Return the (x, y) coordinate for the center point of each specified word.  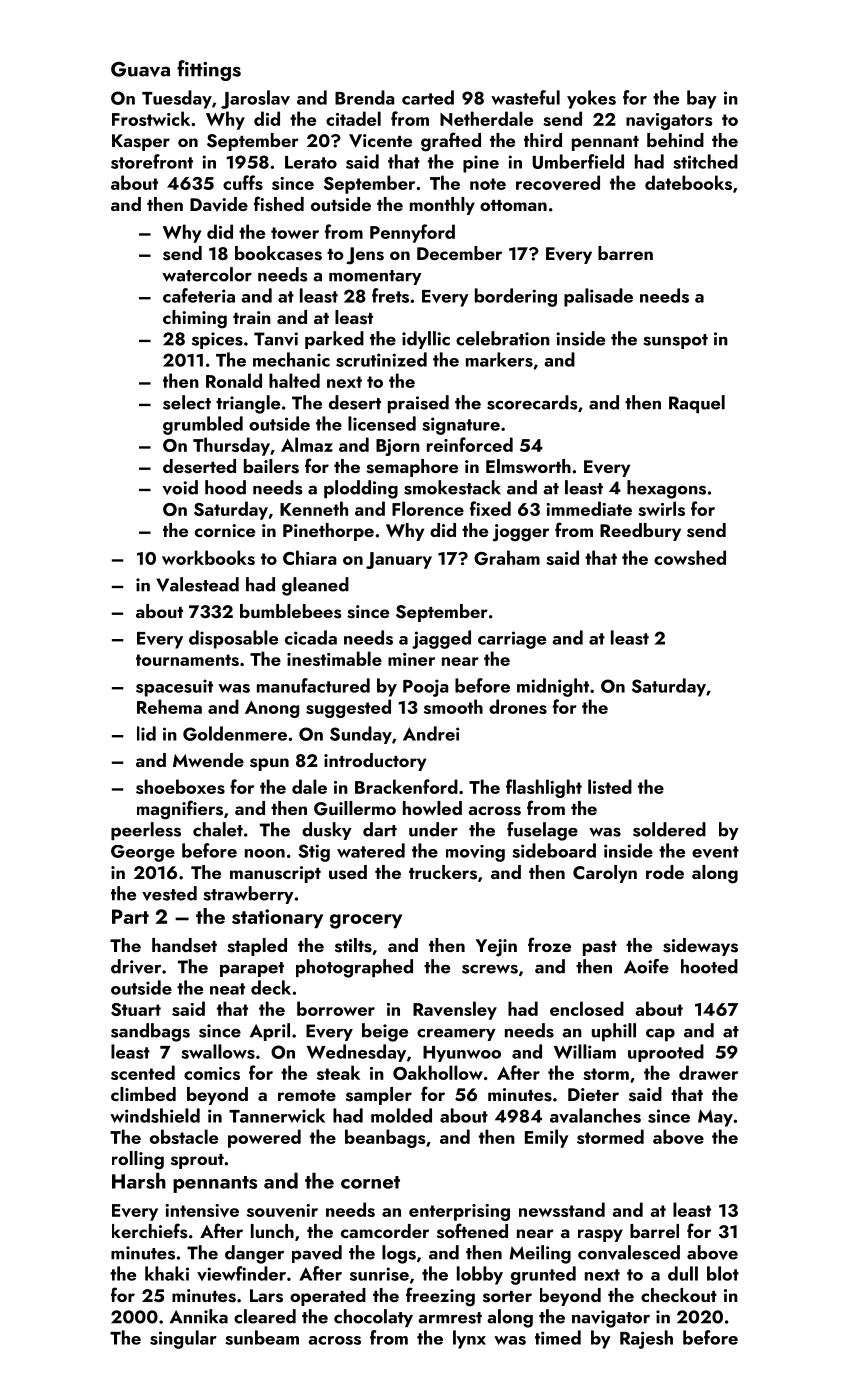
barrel (654, 1231)
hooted (709, 966)
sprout (197, 1161)
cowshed (690, 557)
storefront (152, 161)
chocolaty (373, 1318)
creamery (456, 1034)
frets (390, 295)
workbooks (208, 557)
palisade (598, 297)
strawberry (248, 895)
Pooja (426, 688)
